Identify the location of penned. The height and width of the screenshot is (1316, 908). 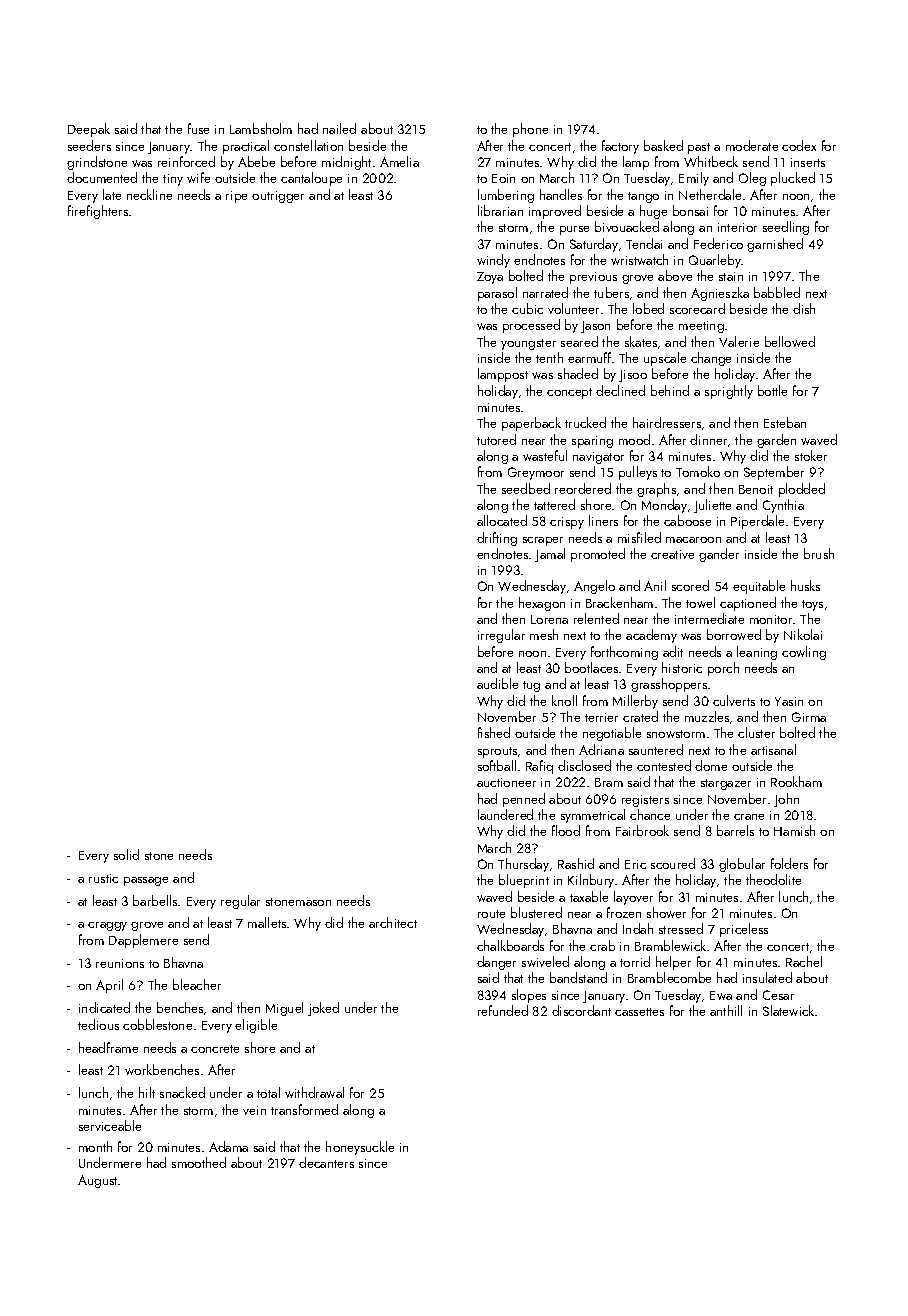
(524, 800).
